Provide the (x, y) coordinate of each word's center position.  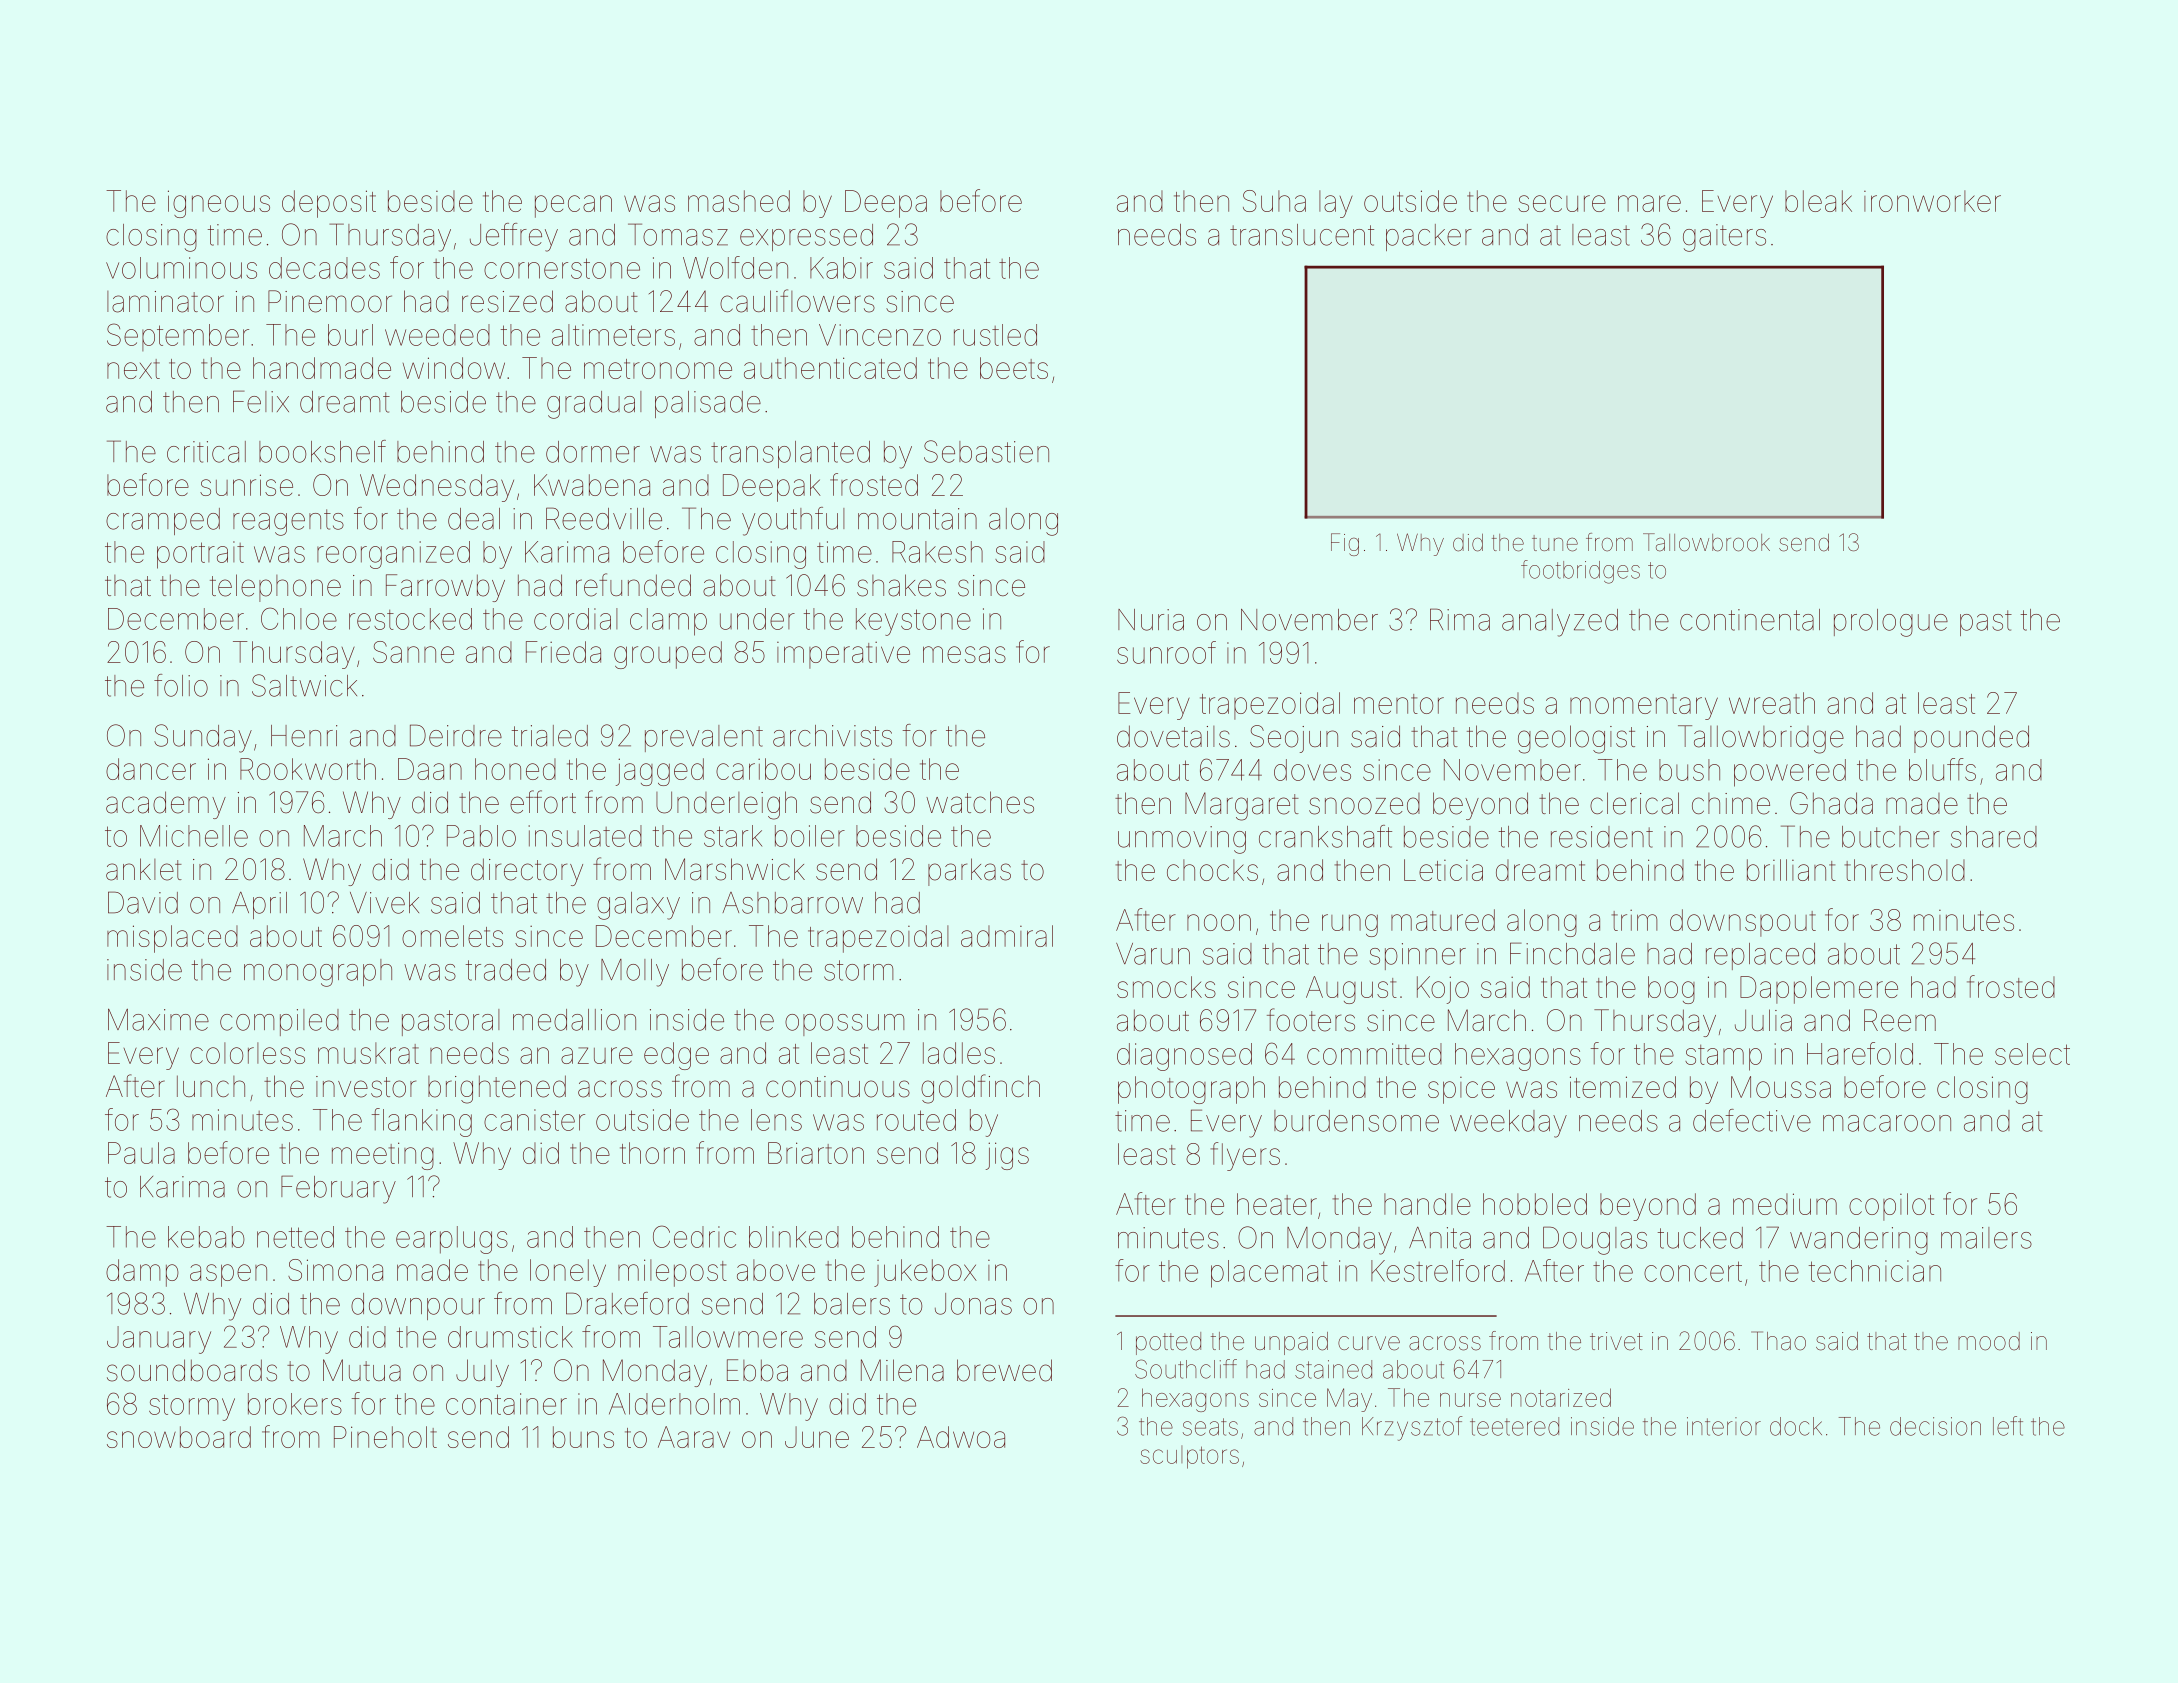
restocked (410, 619)
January (159, 1340)
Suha (1274, 201)
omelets (452, 936)
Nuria (1151, 620)
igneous (219, 204)
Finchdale (1572, 953)
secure (1562, 203)
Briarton (816, 1153)
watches (980, 802)
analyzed (1560, 623)
